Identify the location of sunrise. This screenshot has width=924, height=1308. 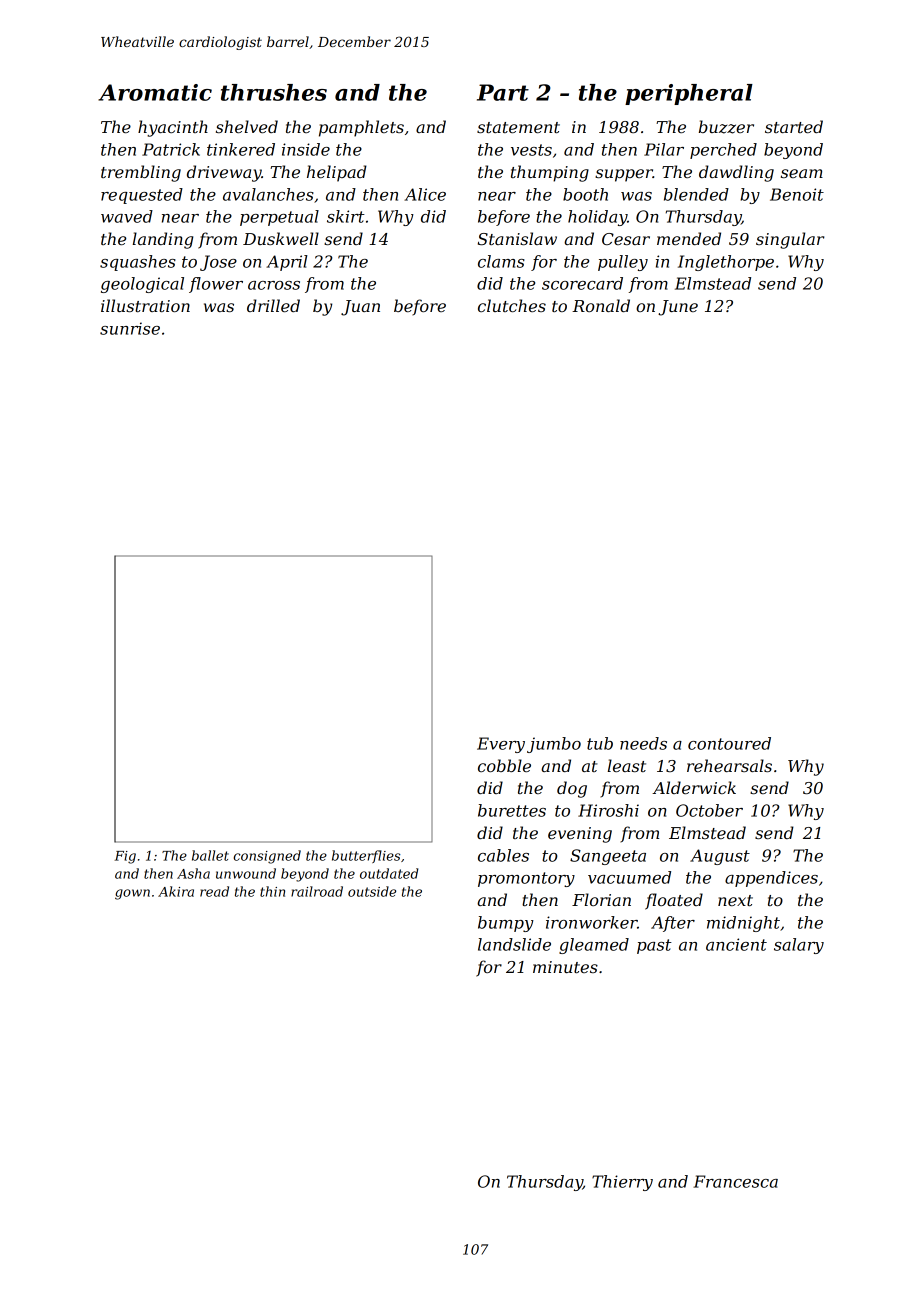
(130, 328).
